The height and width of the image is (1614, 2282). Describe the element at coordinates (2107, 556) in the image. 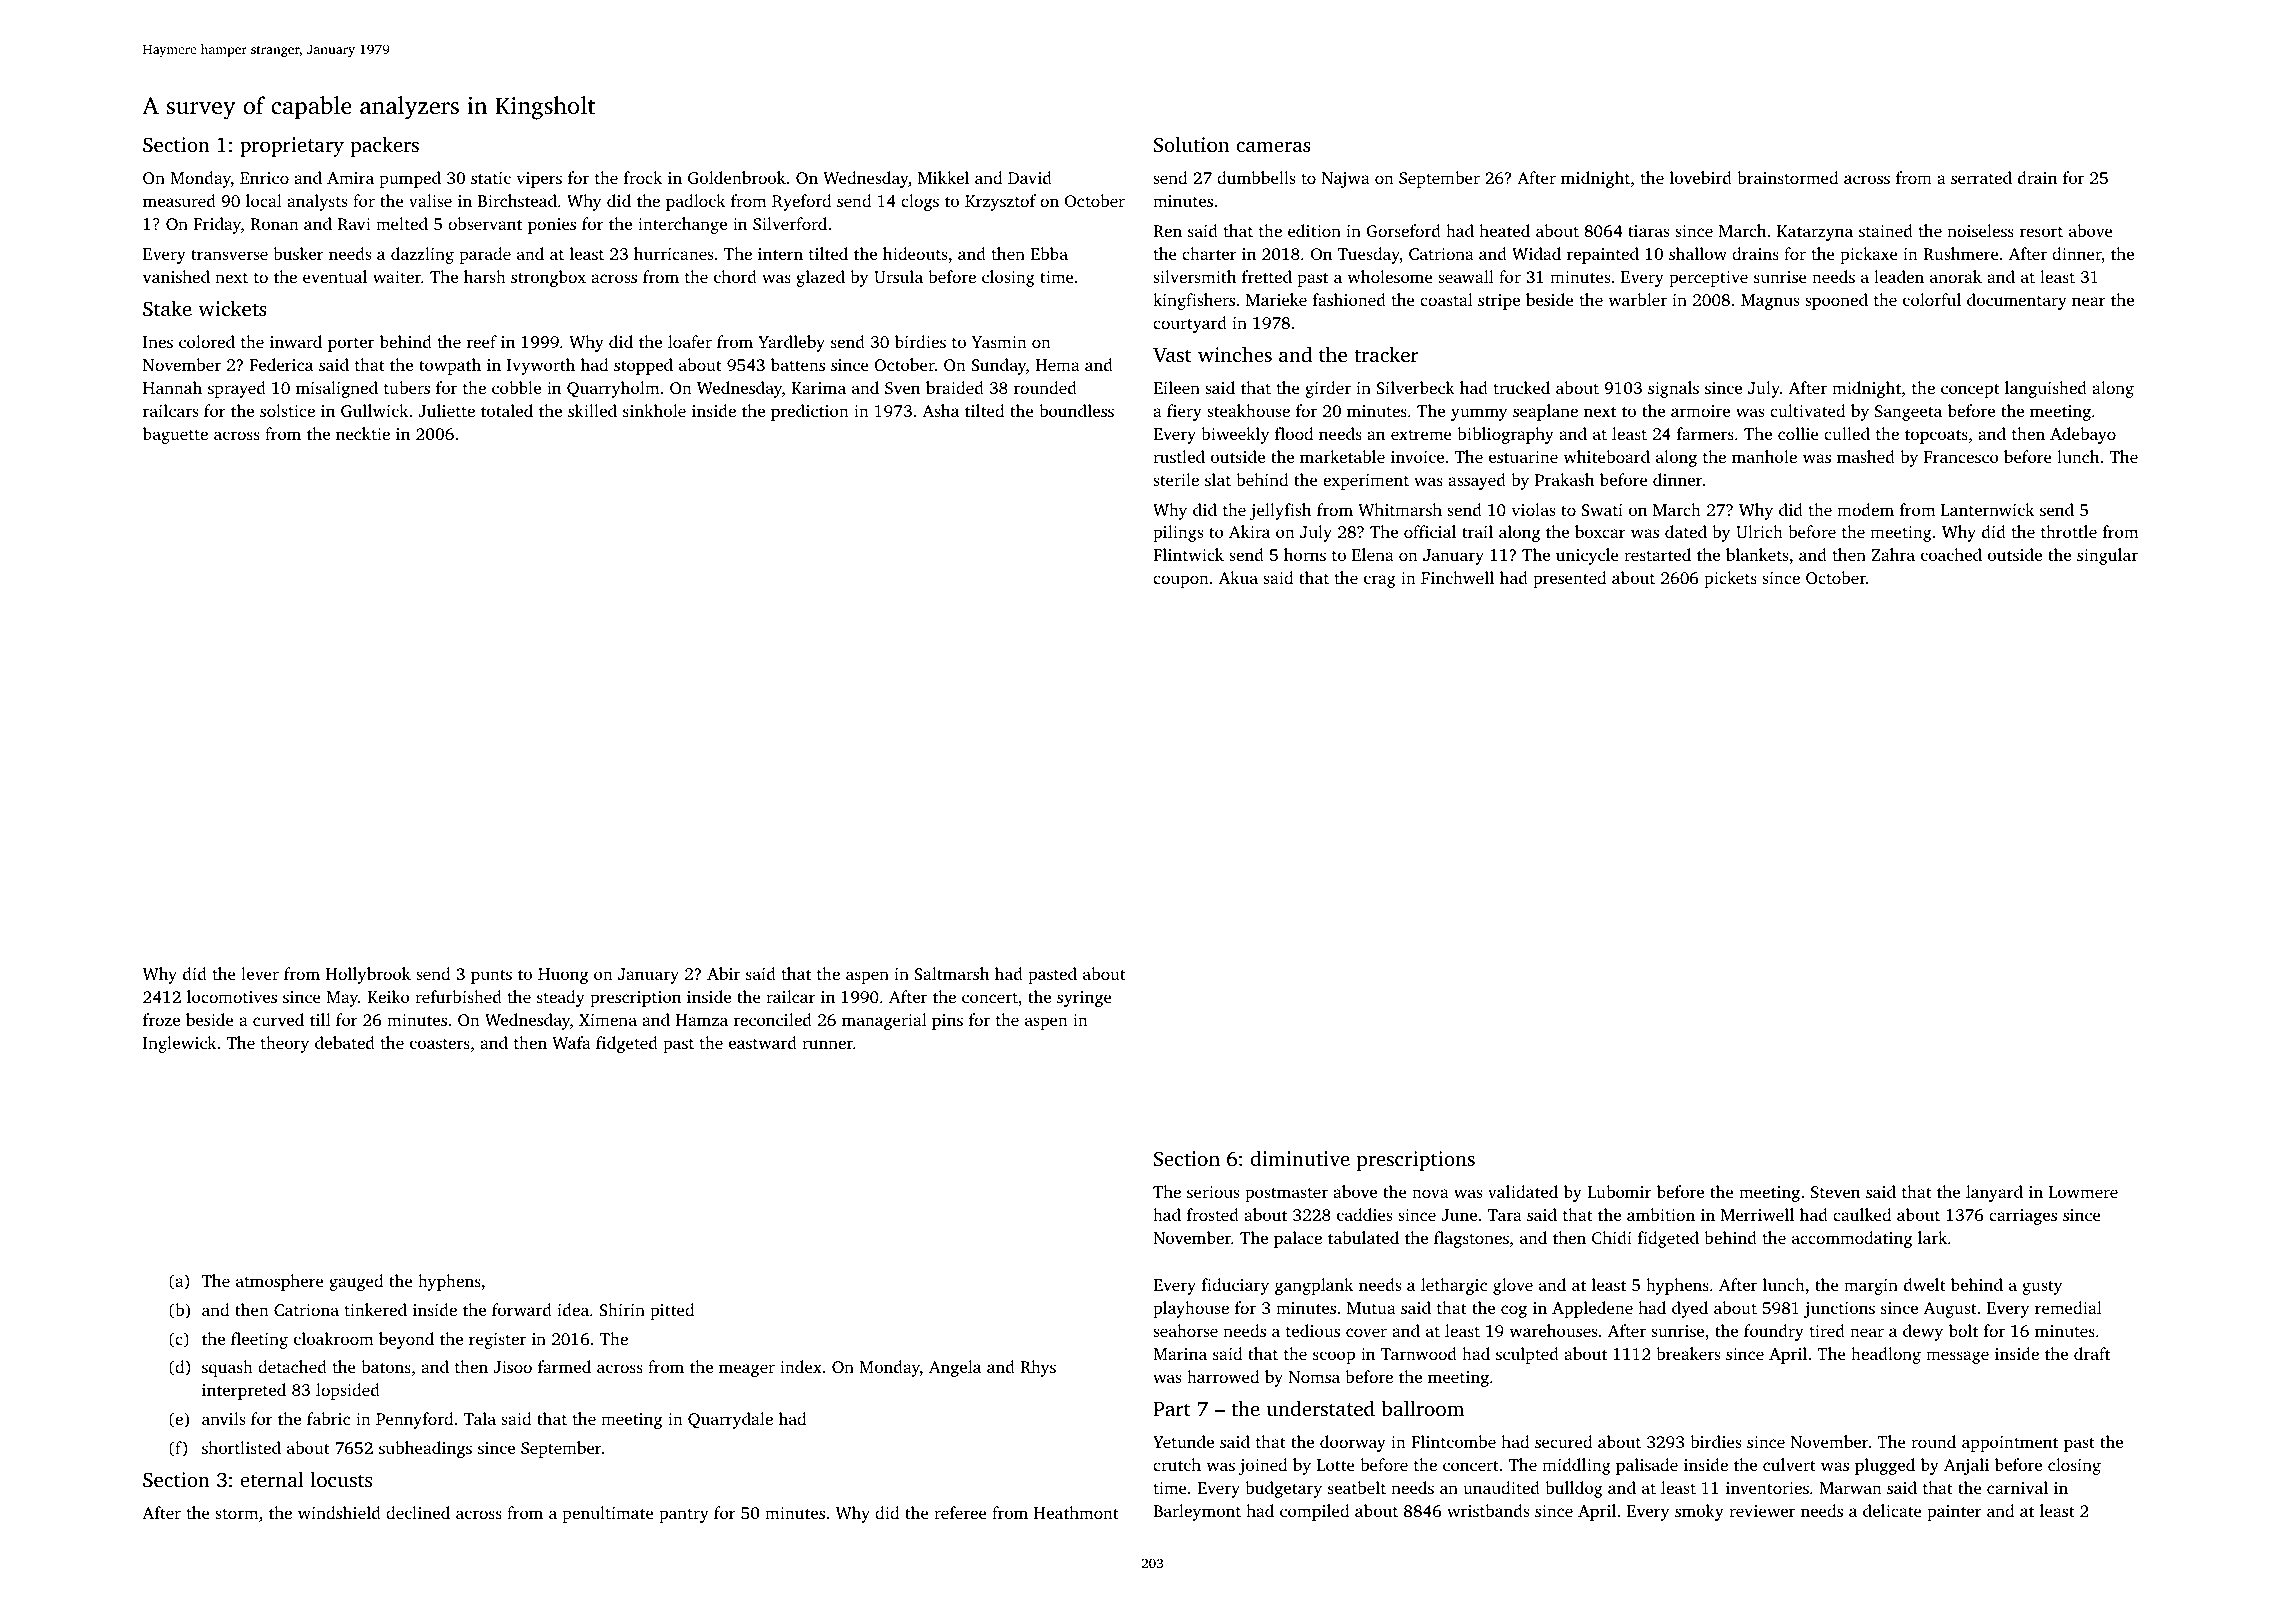

I see `singular` at that location.
